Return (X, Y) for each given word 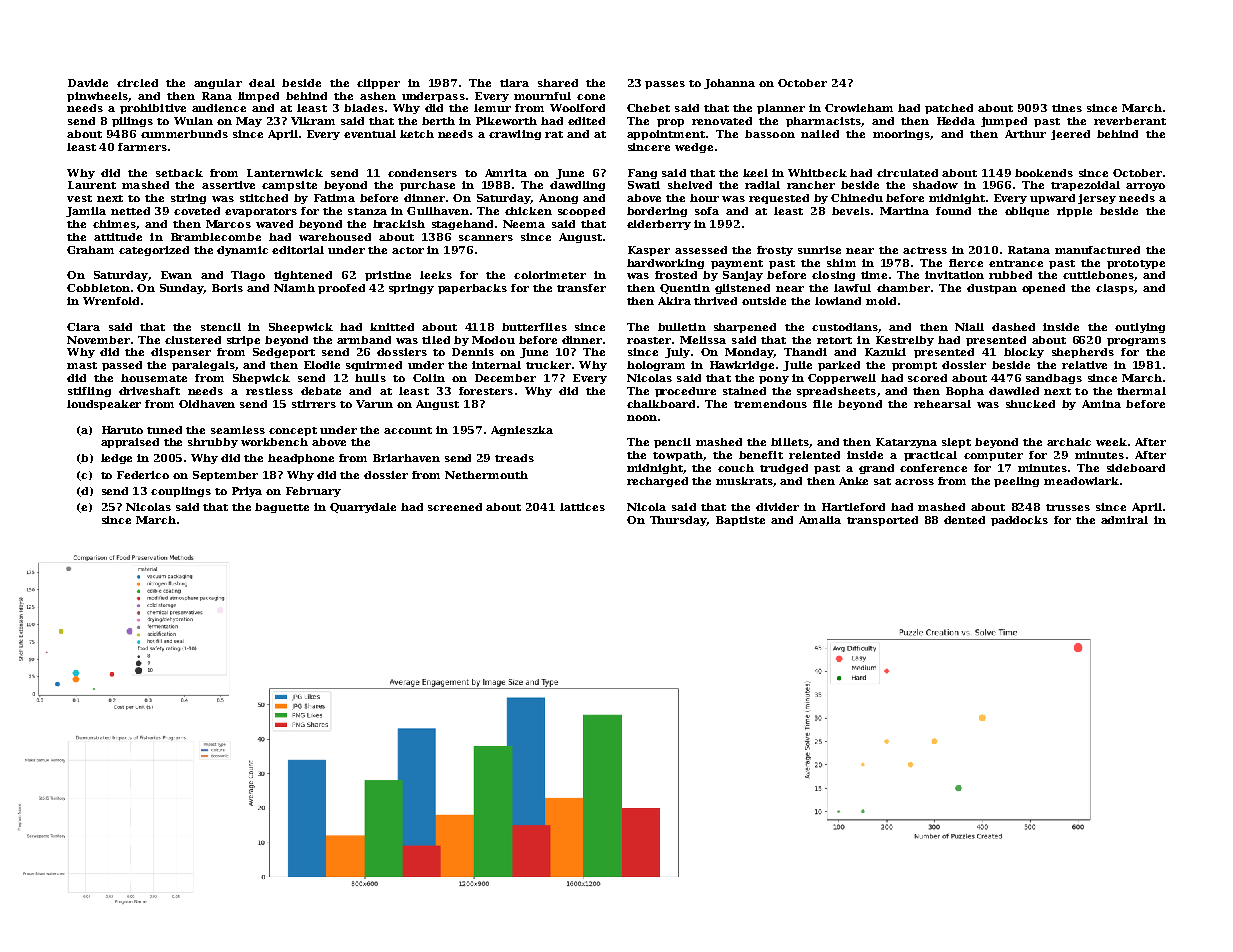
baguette (282, 508)
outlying (1140, 328)
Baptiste (740, 521)
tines (1067, 108)
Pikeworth (506, 121)
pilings (132, 122)
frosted (676, 275)
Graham (90, 250)
